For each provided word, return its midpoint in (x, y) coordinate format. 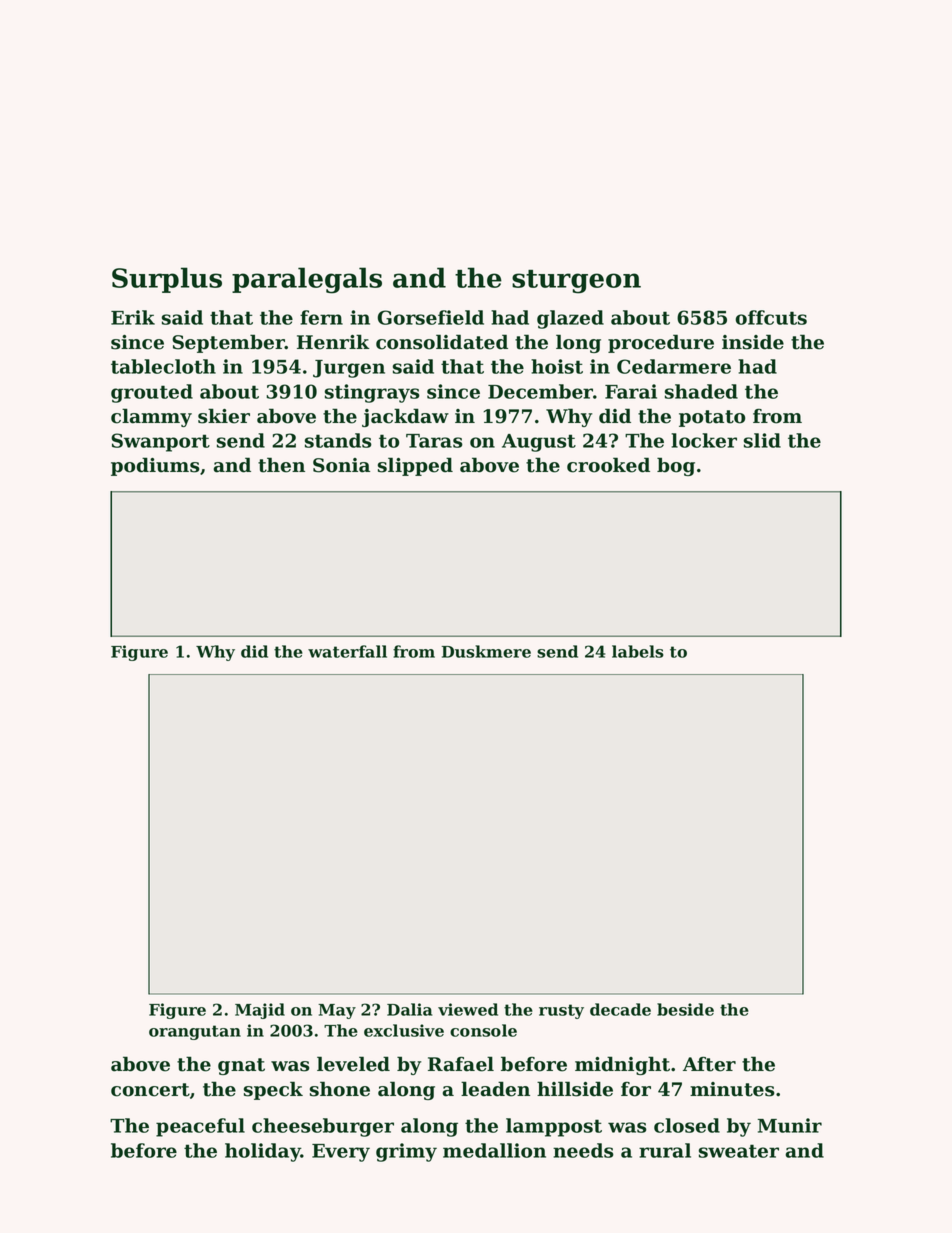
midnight (622, 1065)
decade (620, 1009)
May (337, 1011)
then (281, 465)
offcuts (771, 317)
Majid (260, 1011)
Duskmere (486, 651)
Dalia (409, 1009)
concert (150, 1090)
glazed (570, 319)
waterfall (347, 651)
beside (685, 1009)
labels (638, 651)
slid (762, 440)
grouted (152, 393)
